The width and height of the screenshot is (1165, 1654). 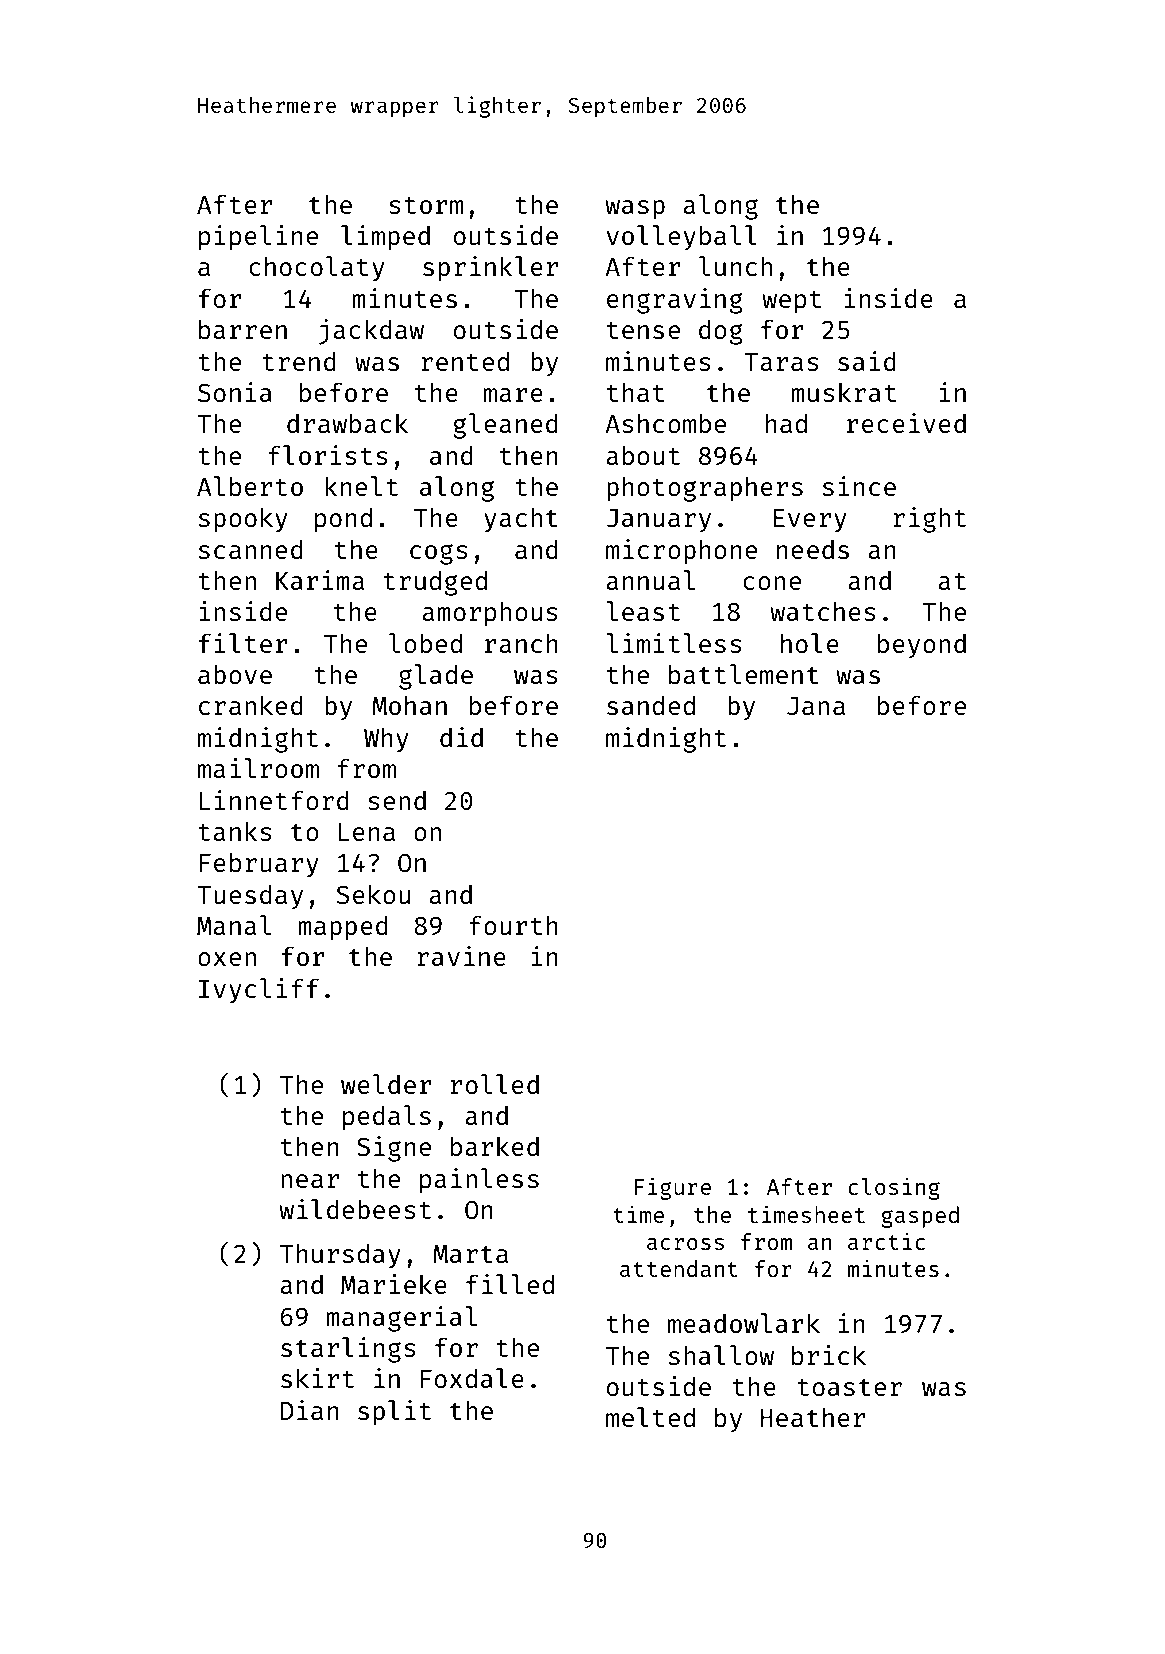 What do you see at coordinates (816, 706) in the screenshot?
I see `Jana` at bounding box center [816, 706].
